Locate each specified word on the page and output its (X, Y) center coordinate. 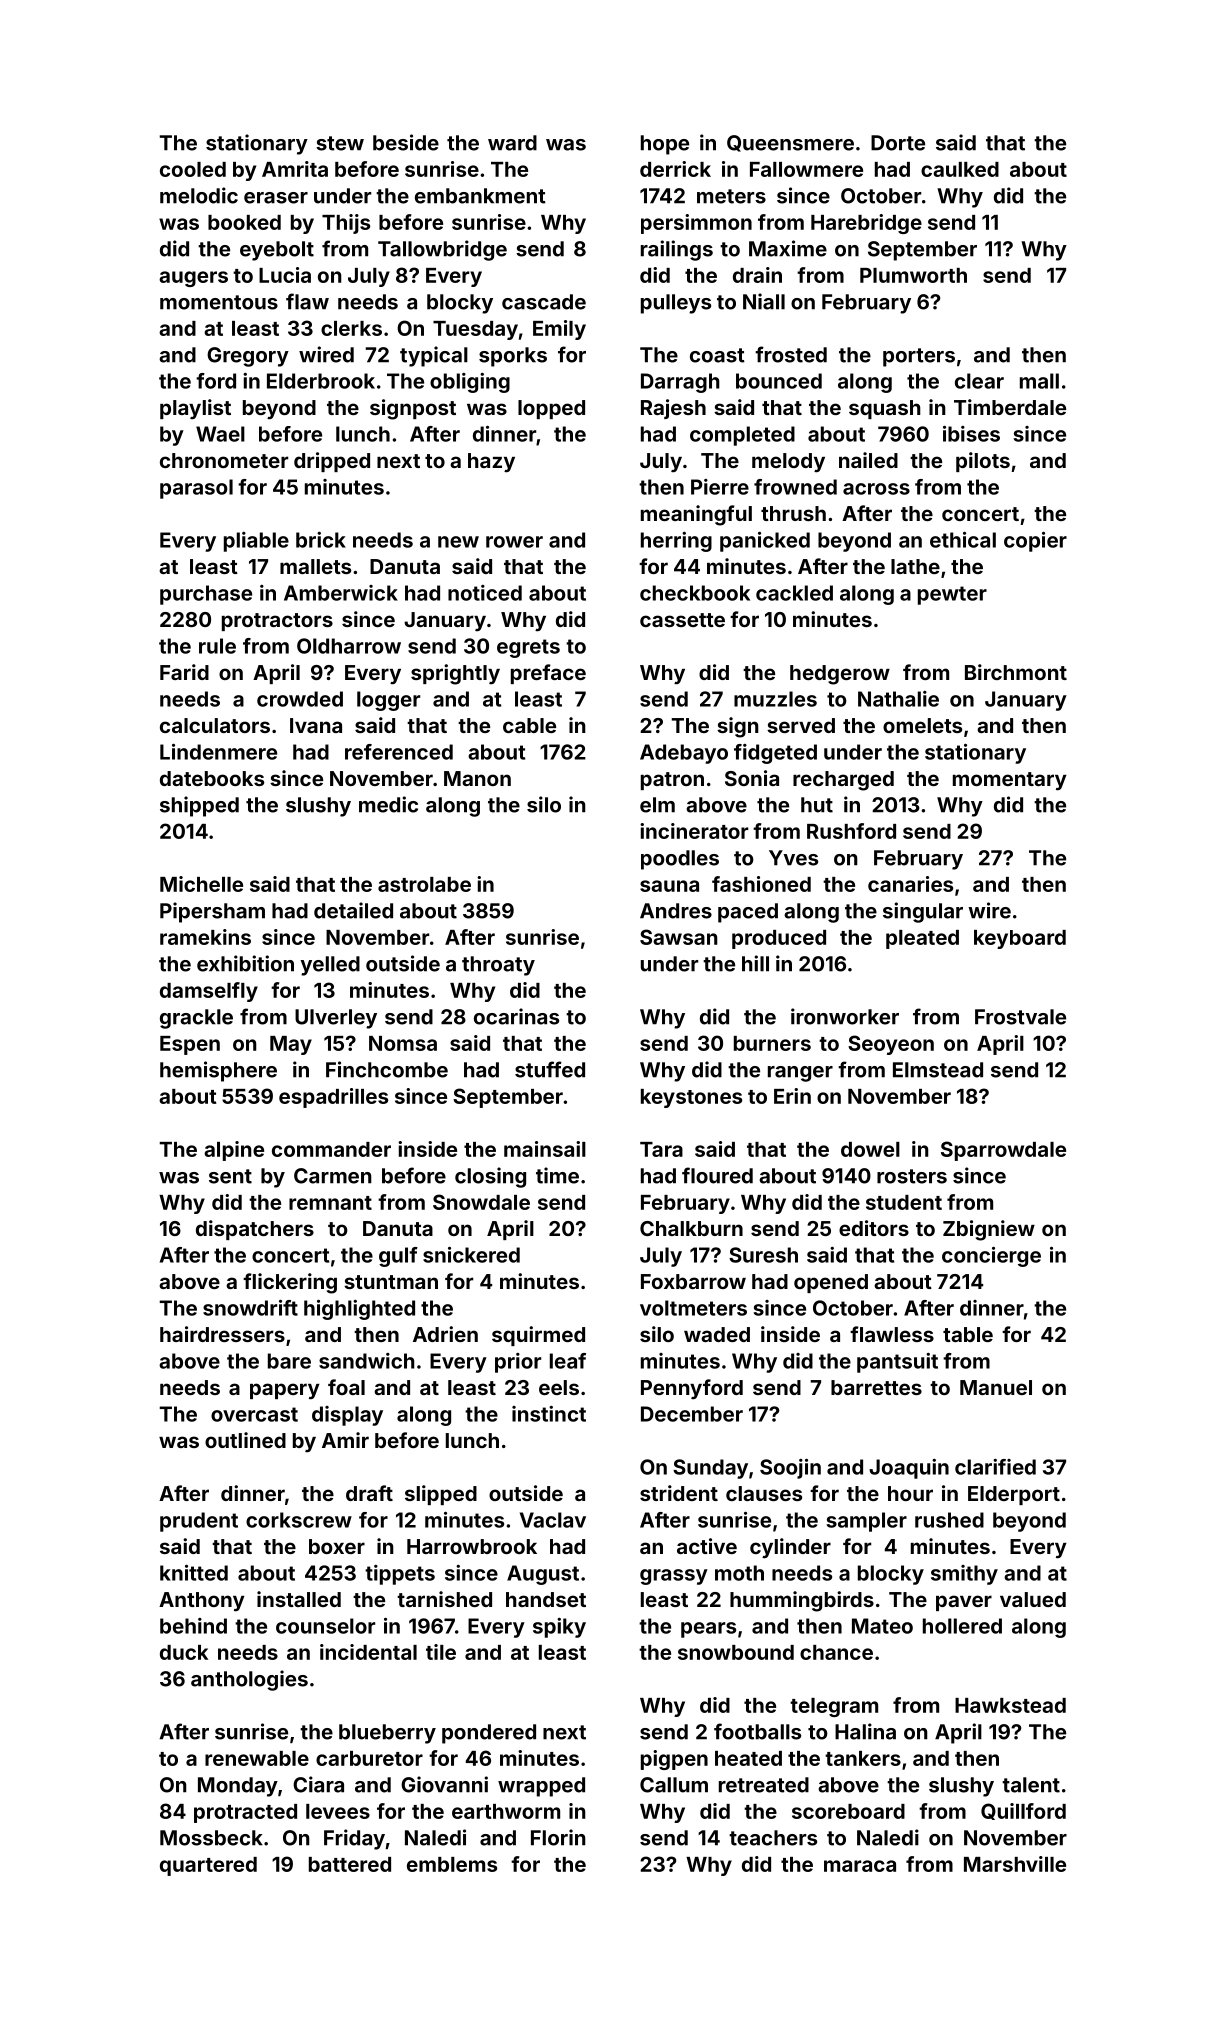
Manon (477, 778)
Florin (558, 1837)
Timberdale (1010, 407)
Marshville (1015, 1864)
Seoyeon (891, 1045)
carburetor (369, 1758)
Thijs (346, 224)
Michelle (201, 884)
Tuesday (475, 330)
